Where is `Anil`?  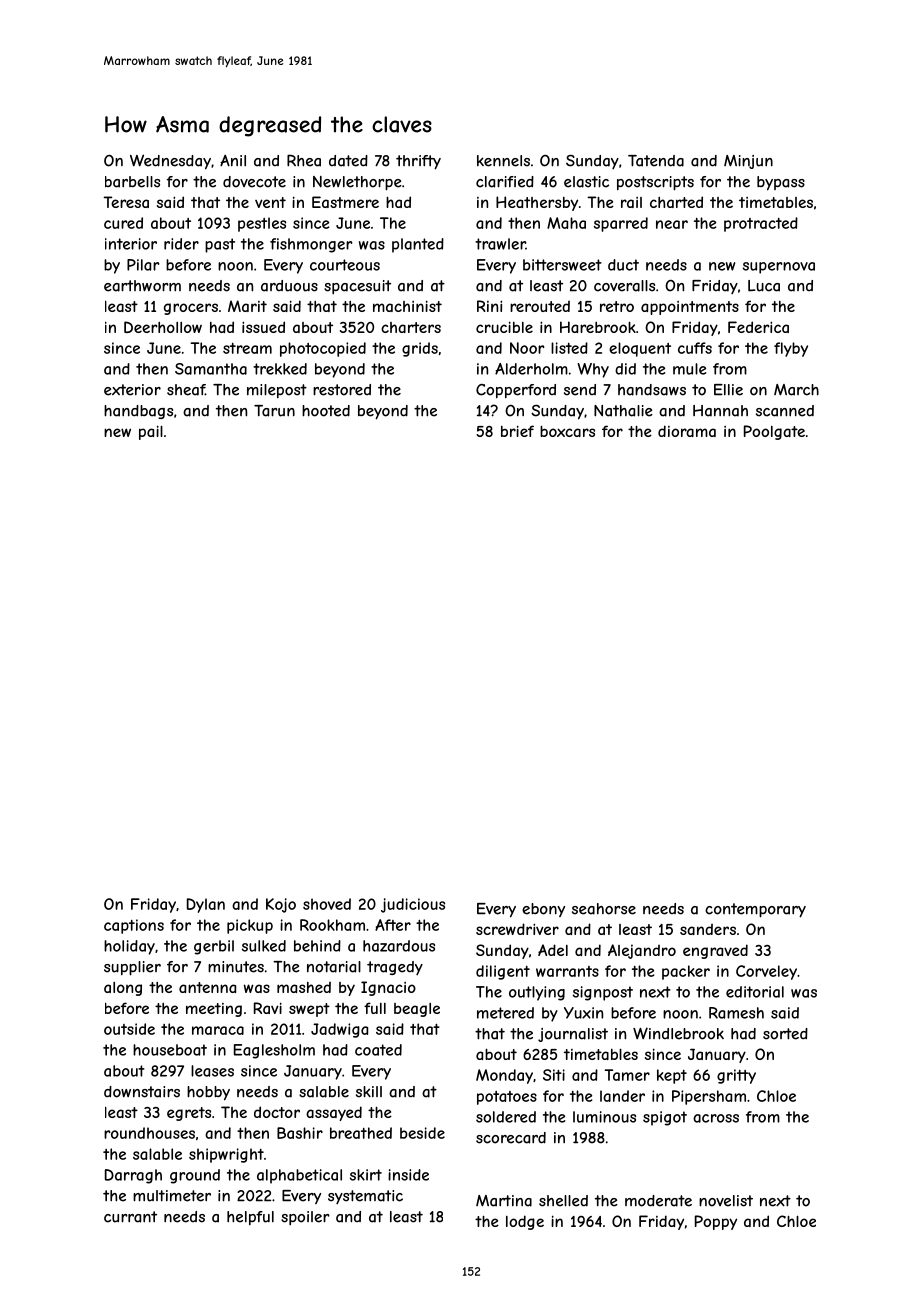
Anil is located at coordinates (233, 160).
